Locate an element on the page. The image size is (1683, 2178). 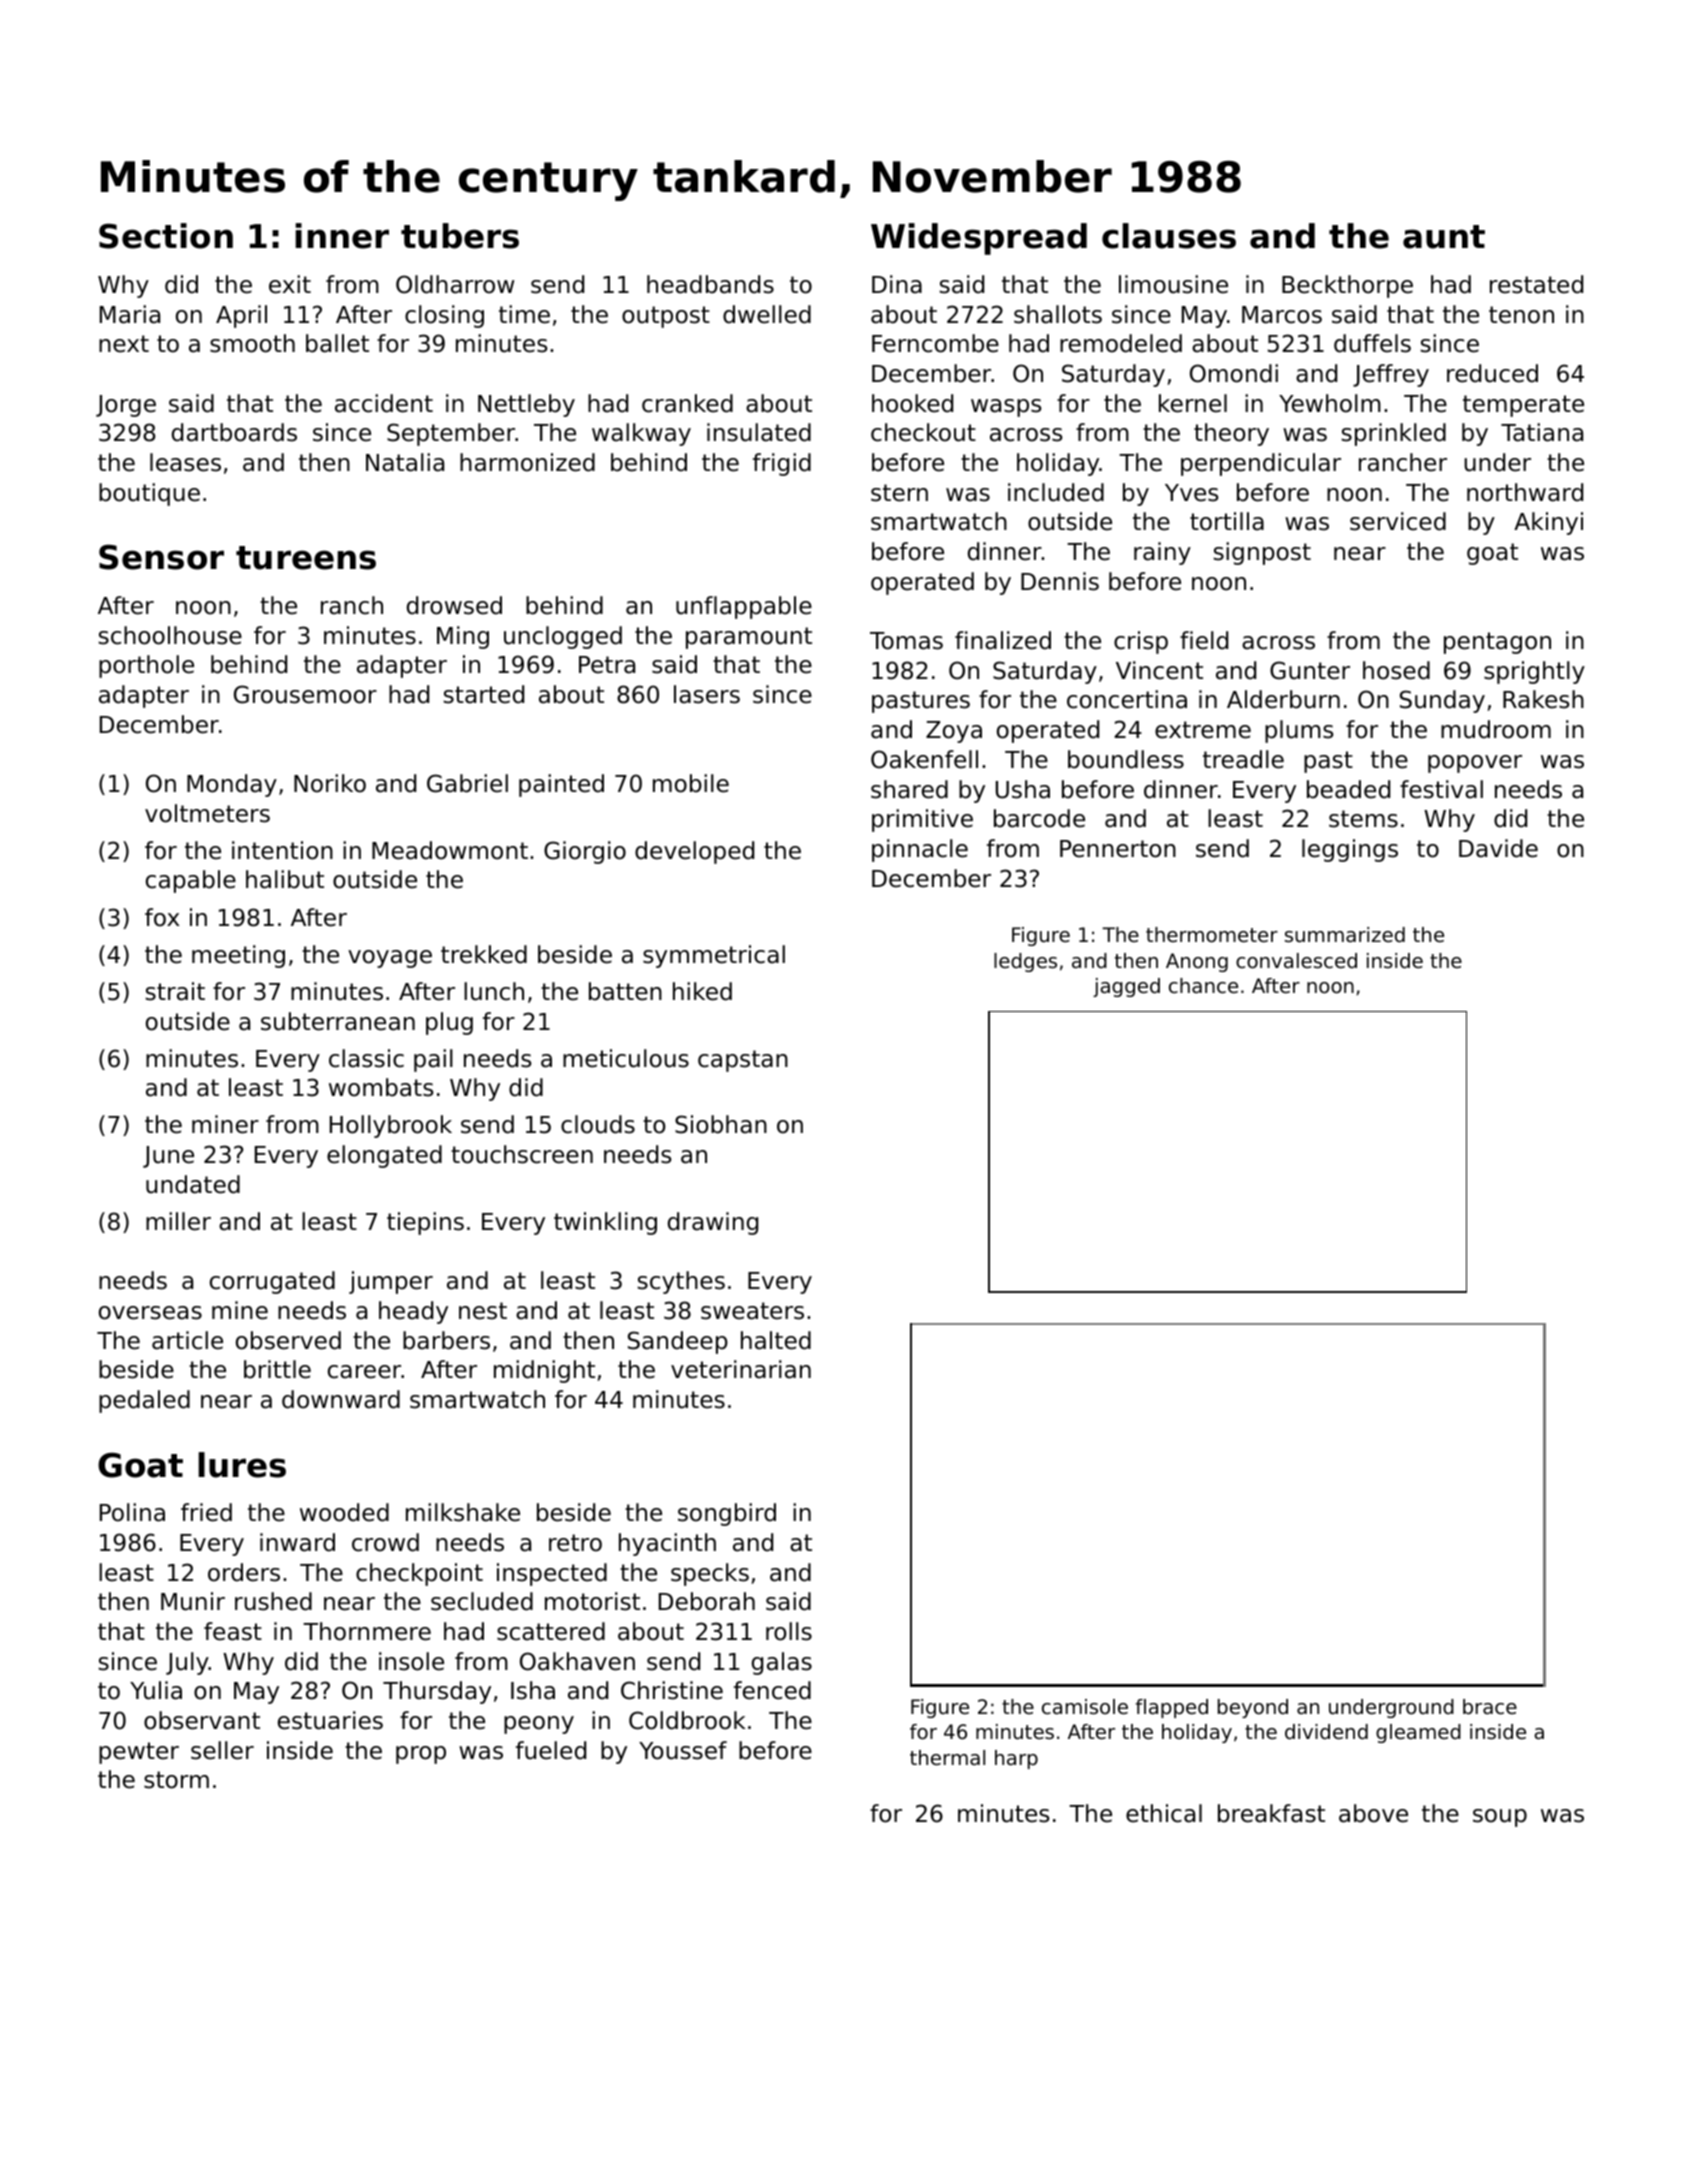
next is located at coordinates (124, 344).
